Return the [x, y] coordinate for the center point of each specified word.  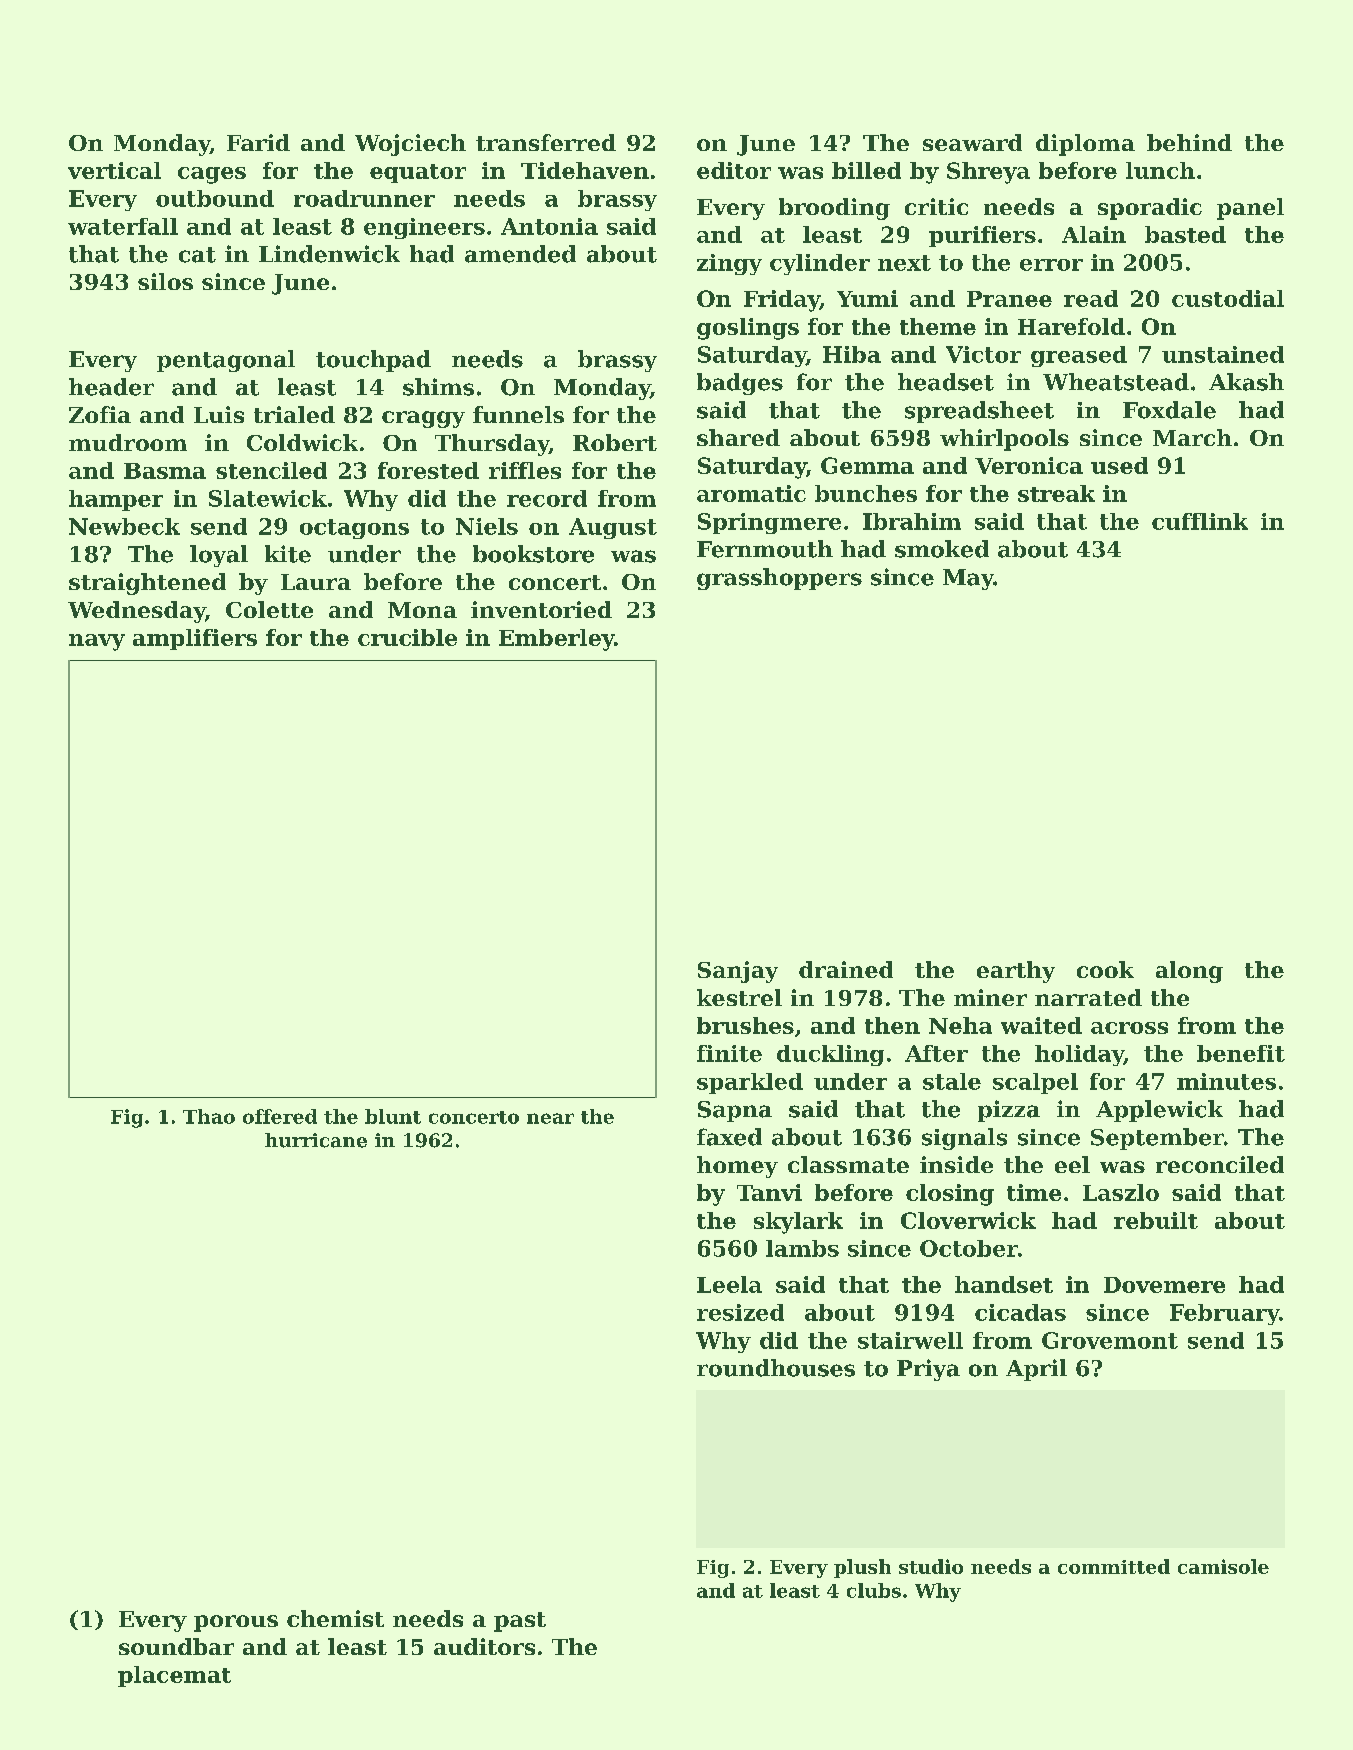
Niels [487, 526]
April [1036, 1370]
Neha [960, 1025]
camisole [1223, 1566]
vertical [114, 170]
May [968, 579]
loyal [219, 556]
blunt [393, 1116]
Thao [209, 1116]
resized [740, 1312]
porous [236, 1623]
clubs [874, 1590]
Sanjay [738, 972]
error [1051, 265]
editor [734, 170]
